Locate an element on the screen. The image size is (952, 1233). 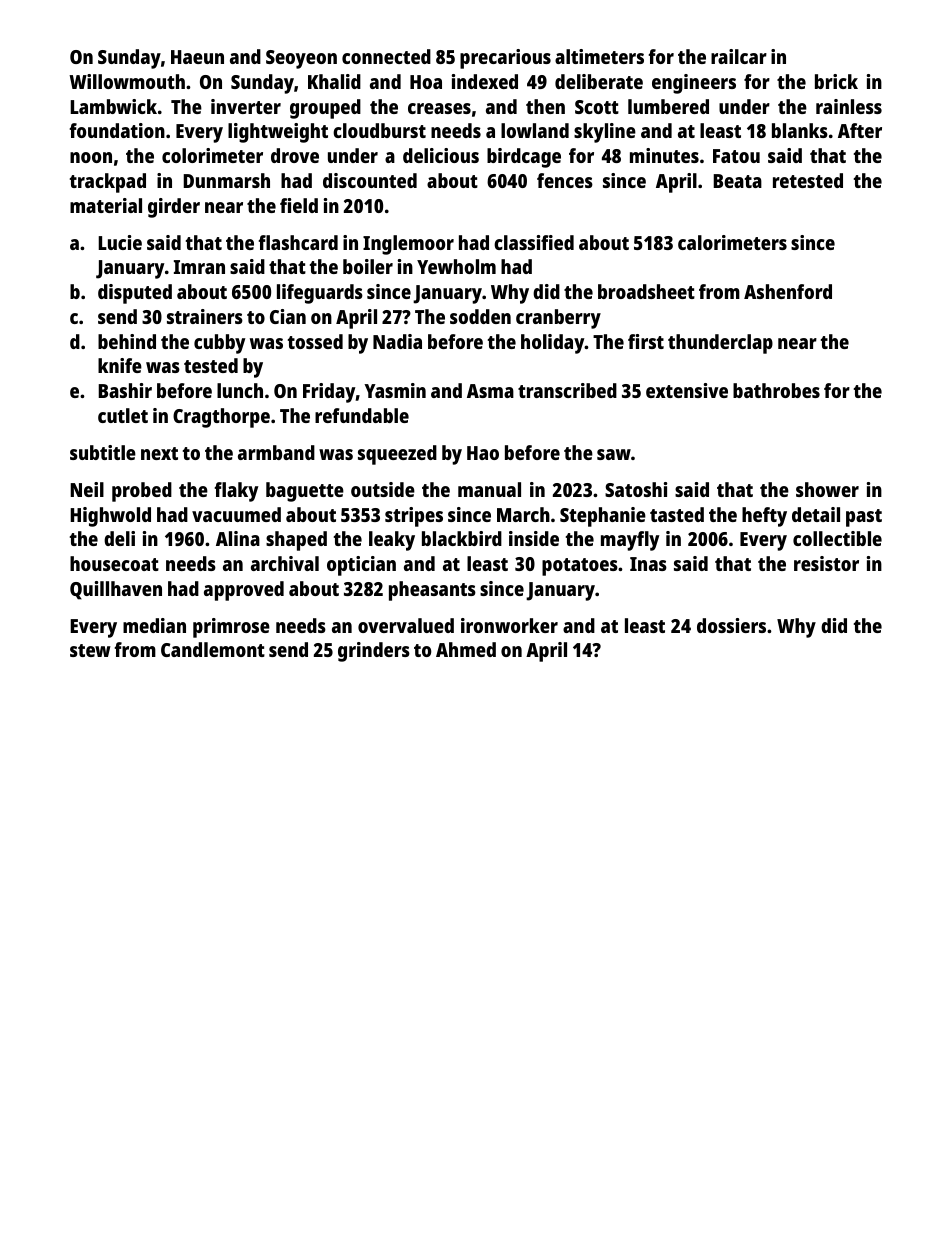
cutlet is located at coordinates (123, 415).
